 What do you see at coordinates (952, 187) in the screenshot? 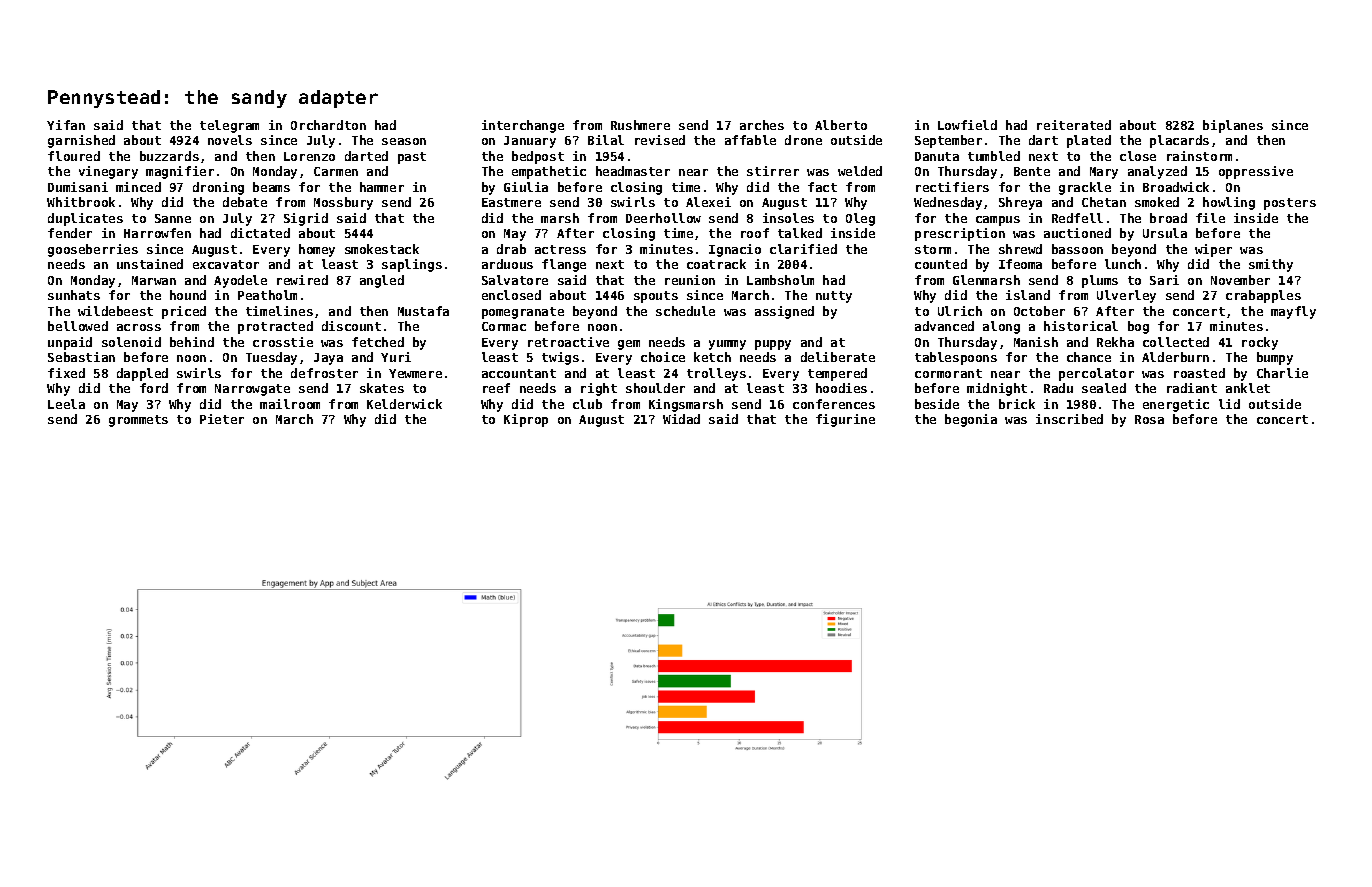
I see `rectifiers` at bounding box center [952, 187].
